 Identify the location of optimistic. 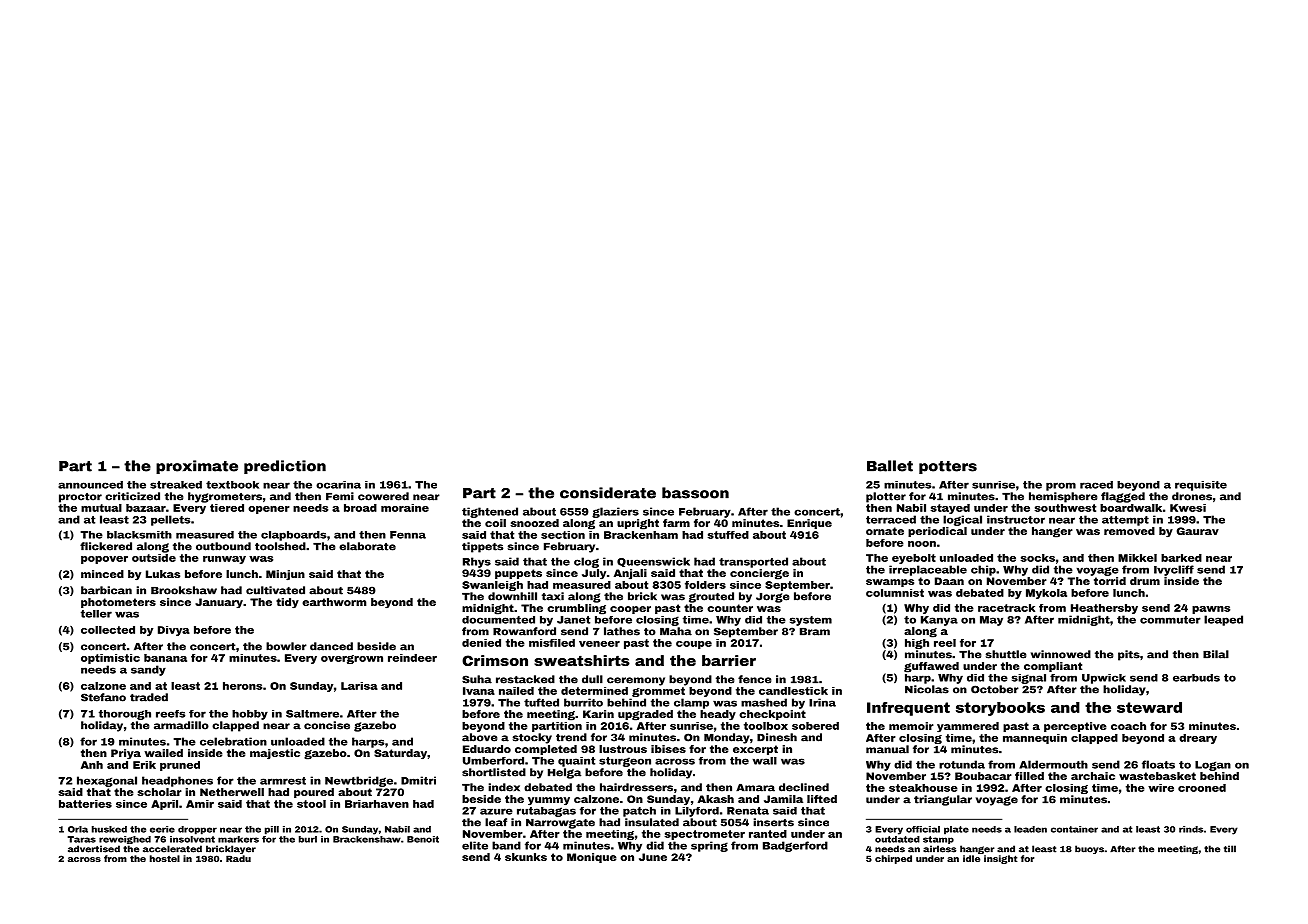
(110, 659).
